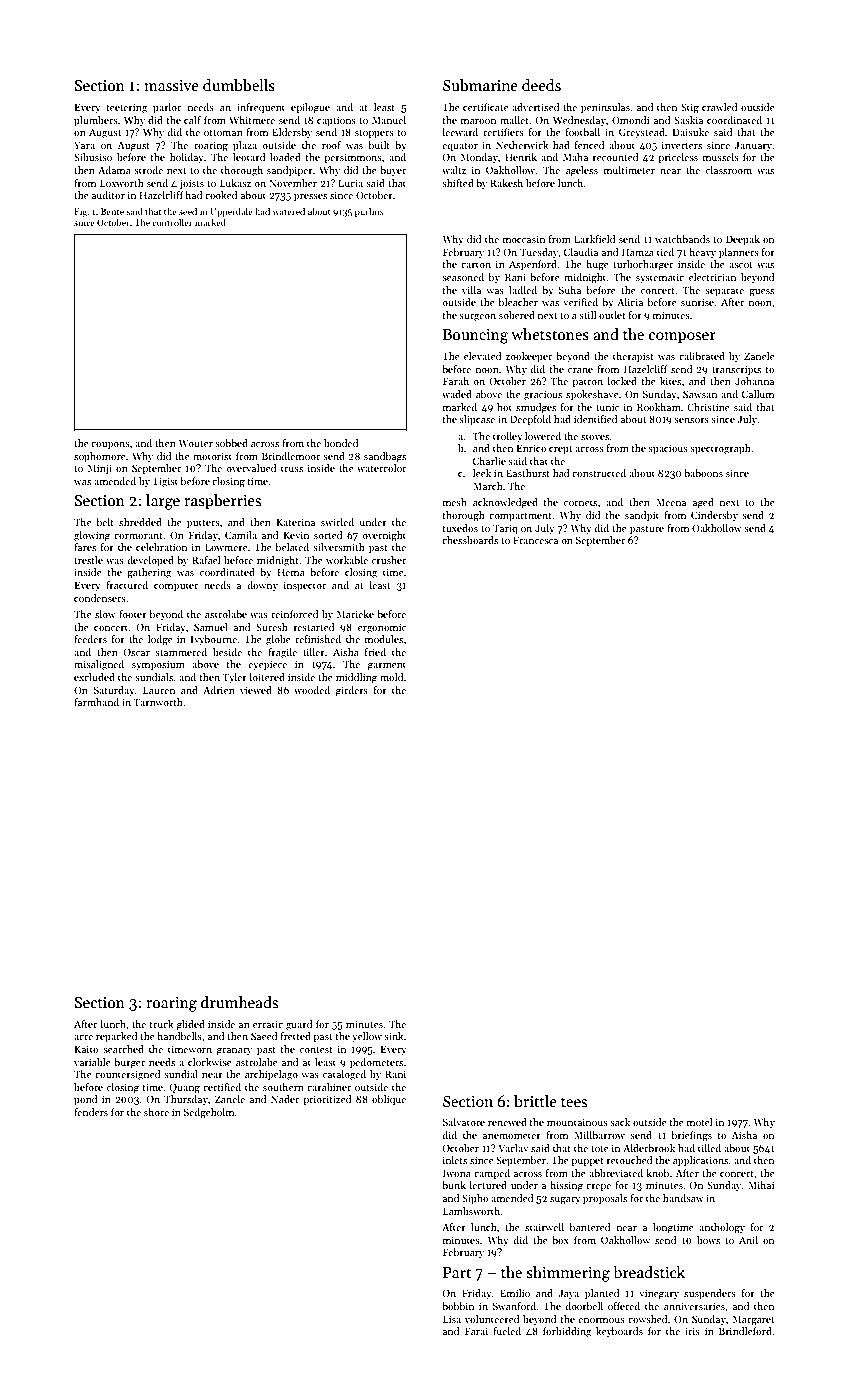 Image resolution: width=849 pixels, height=1400 pixels. Describe the element at coordinates (222, 501) in the screenshot. I see `raspberries` at that location.
